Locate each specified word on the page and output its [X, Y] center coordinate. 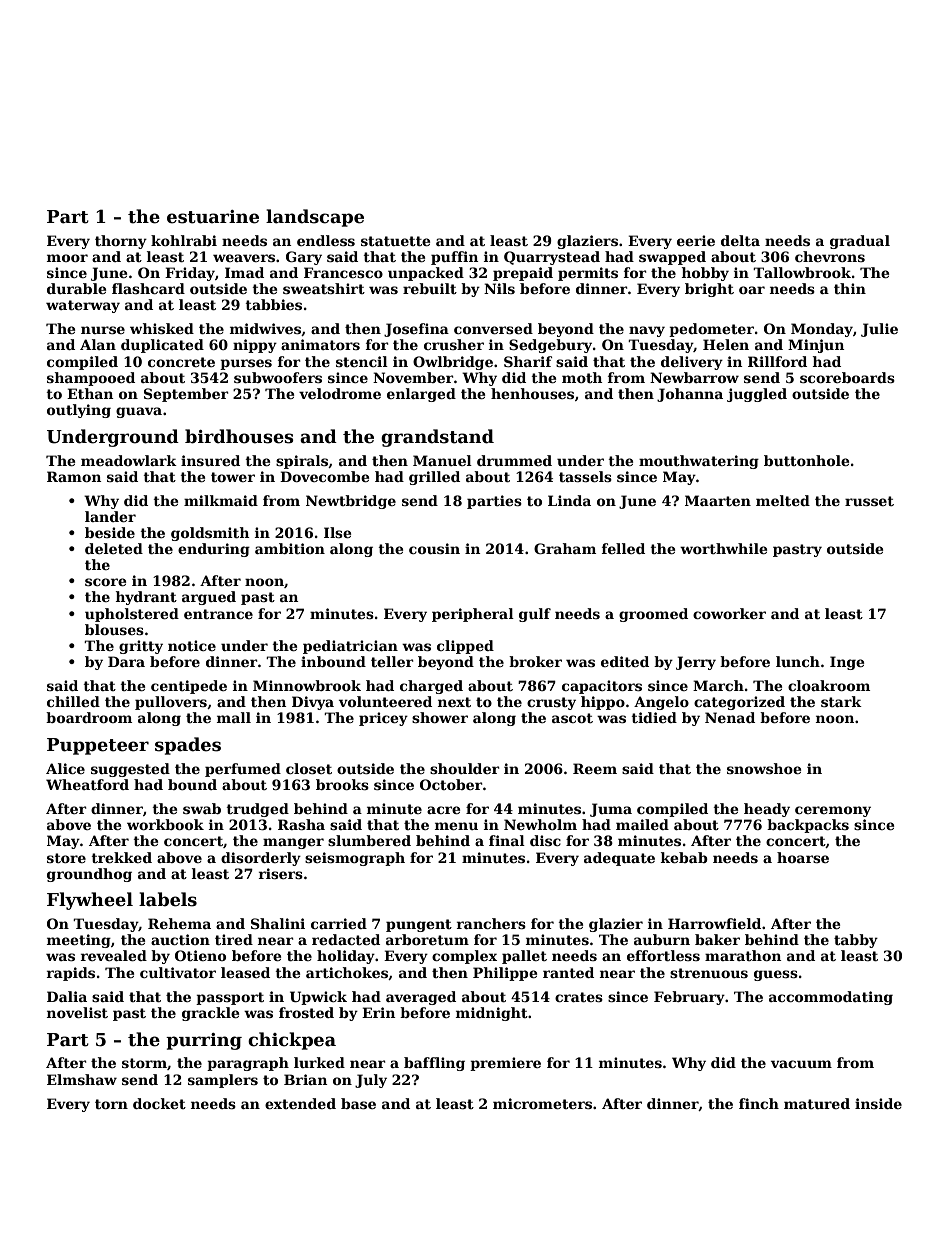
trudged [257, 810]
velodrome [340, 393]
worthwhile [723, 548]
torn [111, 1104]
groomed [653, 615]
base [358, 1103]
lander [110, 516]
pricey [383, 719]
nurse [103, 330]
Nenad [730, 717]
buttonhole [806, 460]
